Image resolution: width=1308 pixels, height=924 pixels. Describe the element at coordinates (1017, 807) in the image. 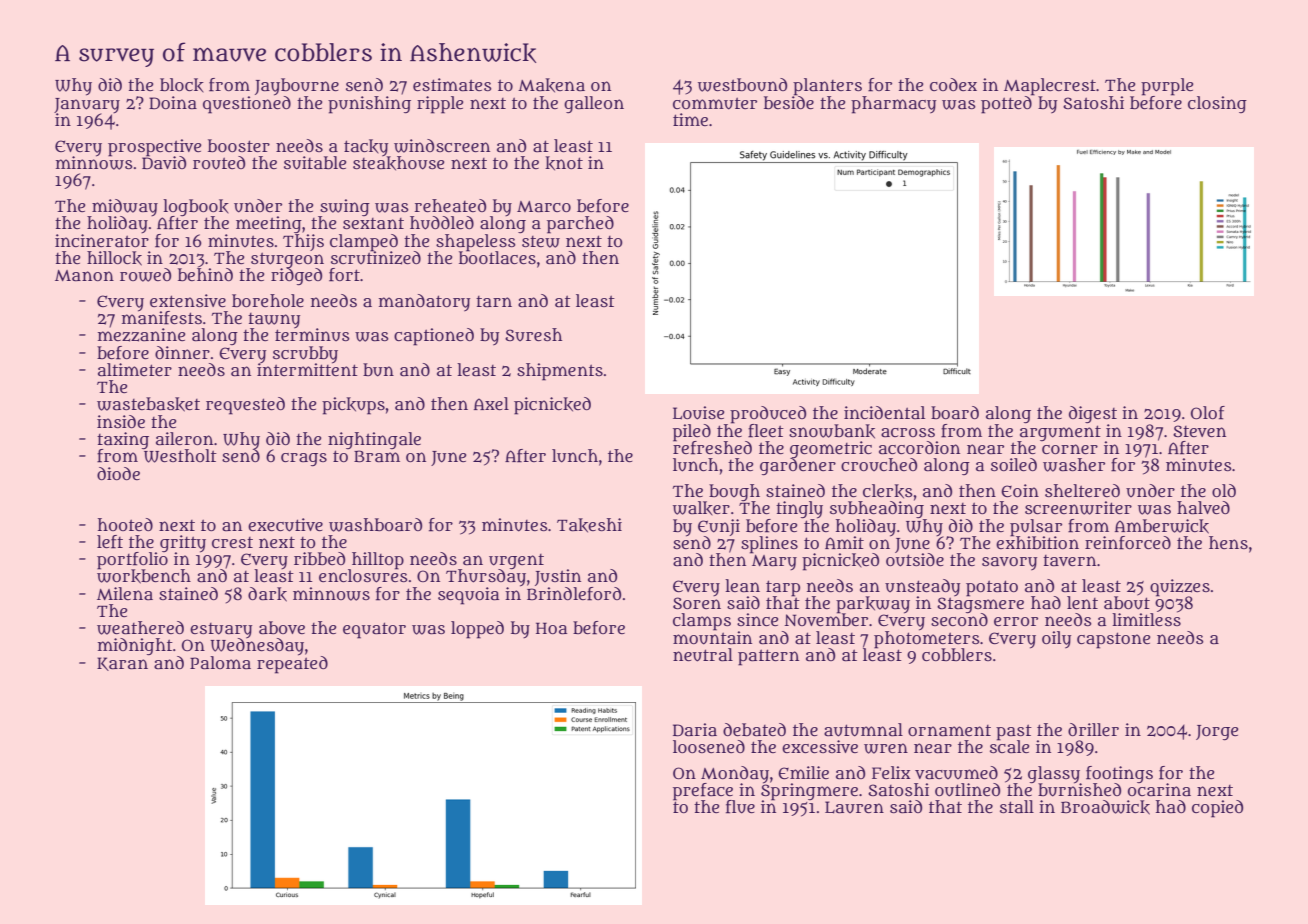

I see `stall` at that location.
